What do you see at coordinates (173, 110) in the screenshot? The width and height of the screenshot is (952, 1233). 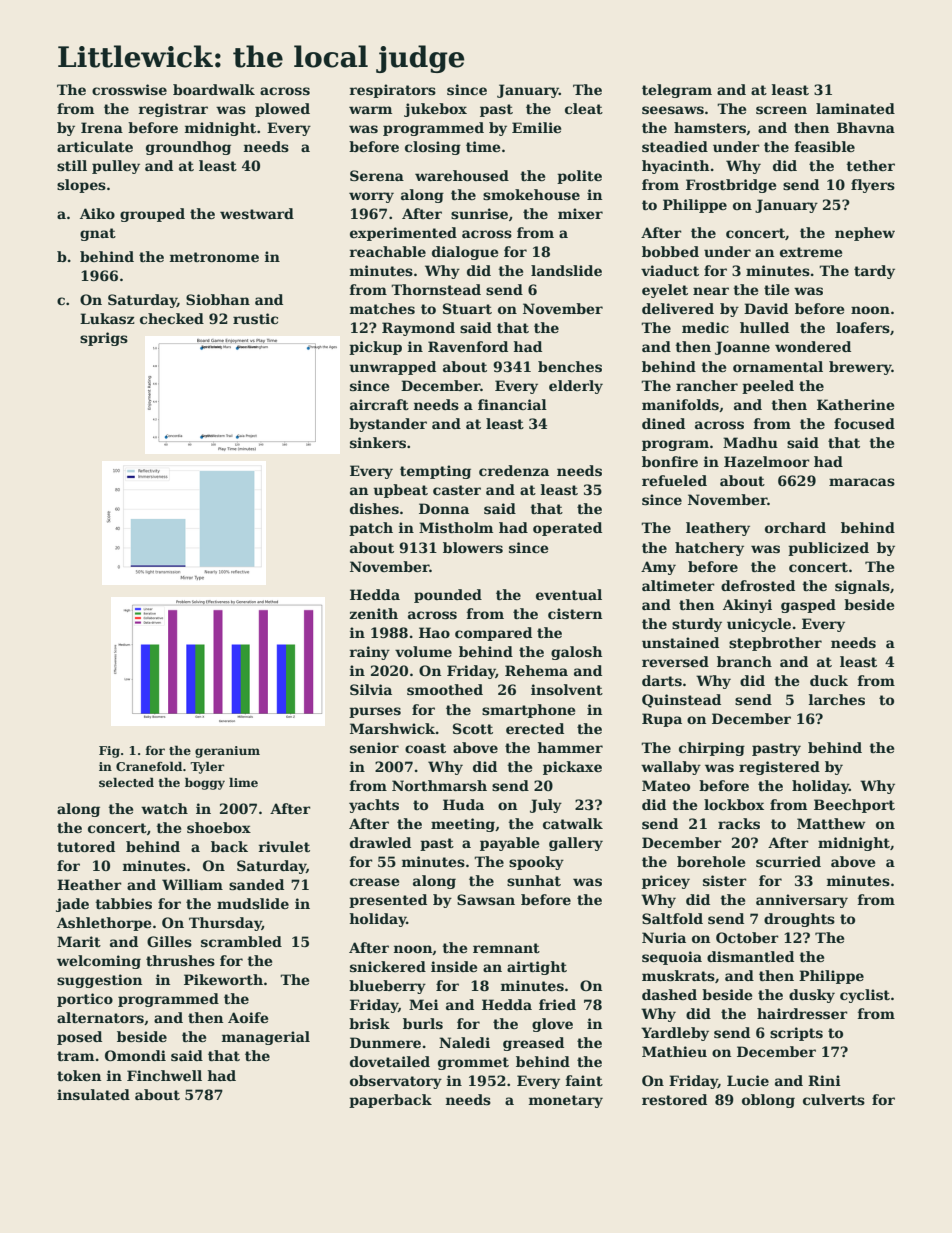 I see `registrar` at bounding box center [173, 110].
